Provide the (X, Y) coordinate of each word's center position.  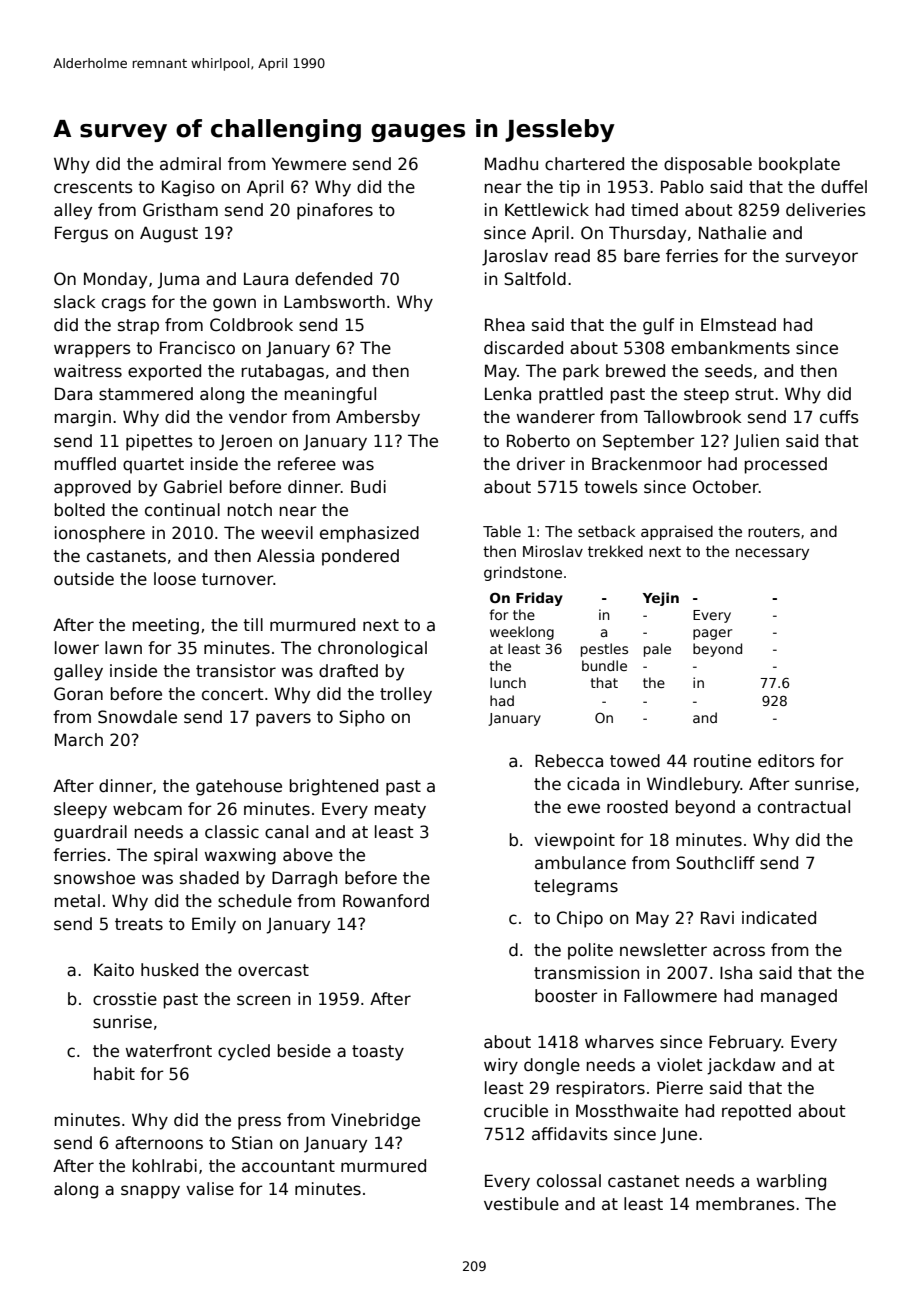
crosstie (125, 999)
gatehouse (239, 787)
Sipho (362, 718)
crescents (93, 187)
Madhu (511, 164)
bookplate (799, 165)
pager (712, 634)
